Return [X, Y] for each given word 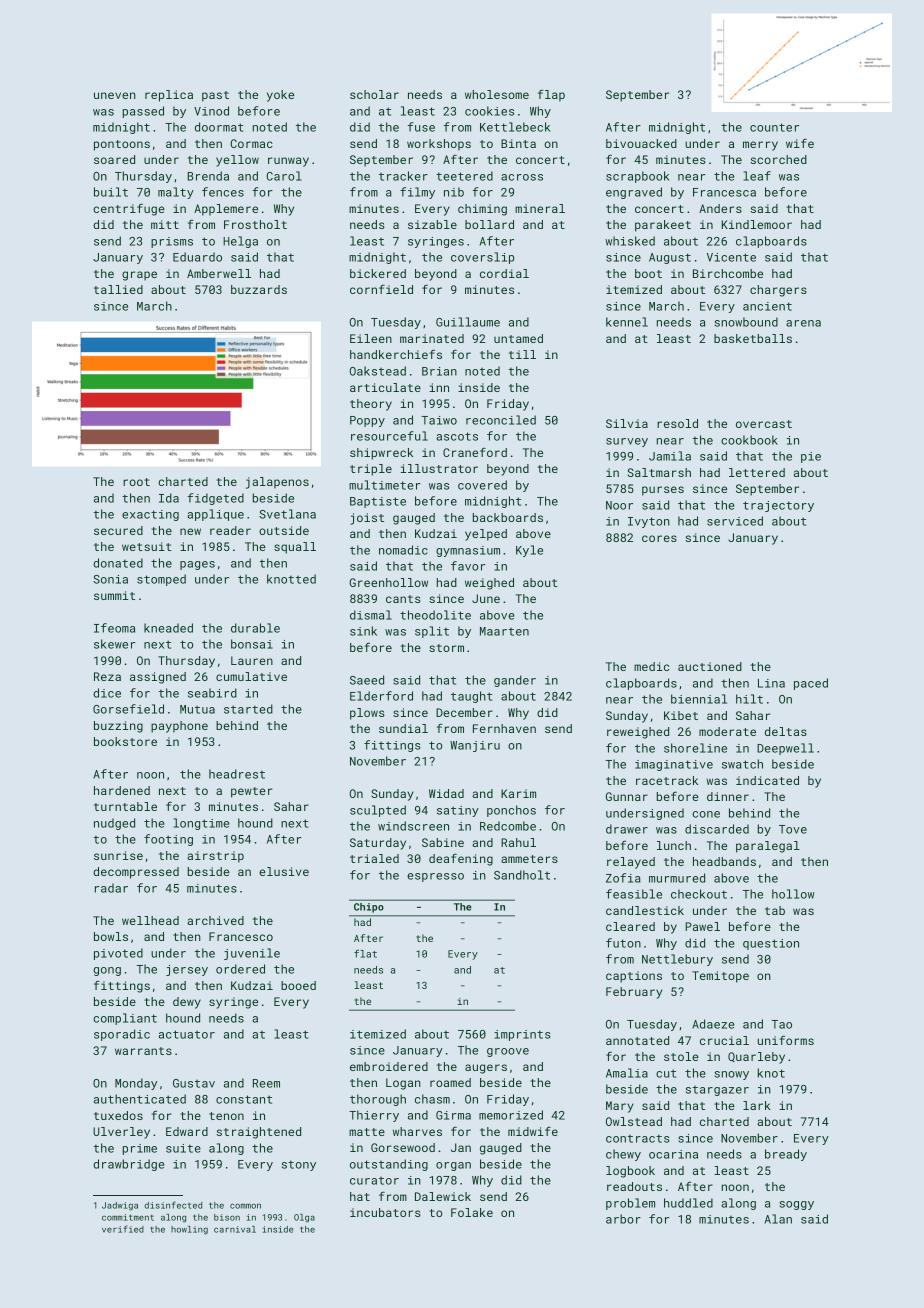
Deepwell [785, 749]
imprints [522, 1035]
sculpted [378, 811]
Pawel [702, 926]
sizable [432, 224]
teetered [464, 176]
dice [107, 693]
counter [774, 127]
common [245, 1206]
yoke [280, 96]
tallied [118, 289]
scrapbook [637, 177]
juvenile [252, 954]
